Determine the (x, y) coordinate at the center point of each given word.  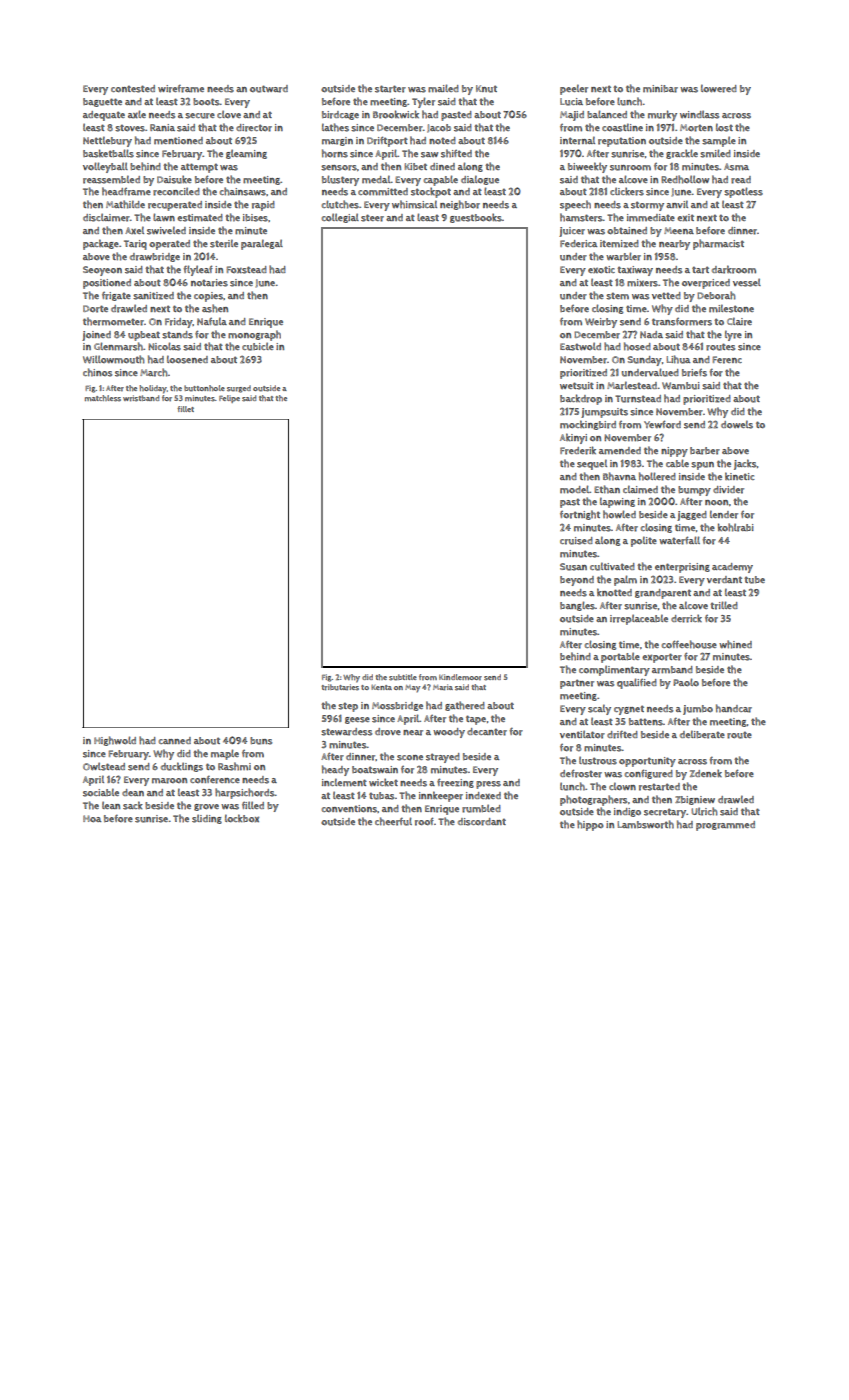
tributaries (340, 687)
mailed (443, 88)
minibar (660, 89)
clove (229, 114)
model (574, 489)
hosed (637, 346)
